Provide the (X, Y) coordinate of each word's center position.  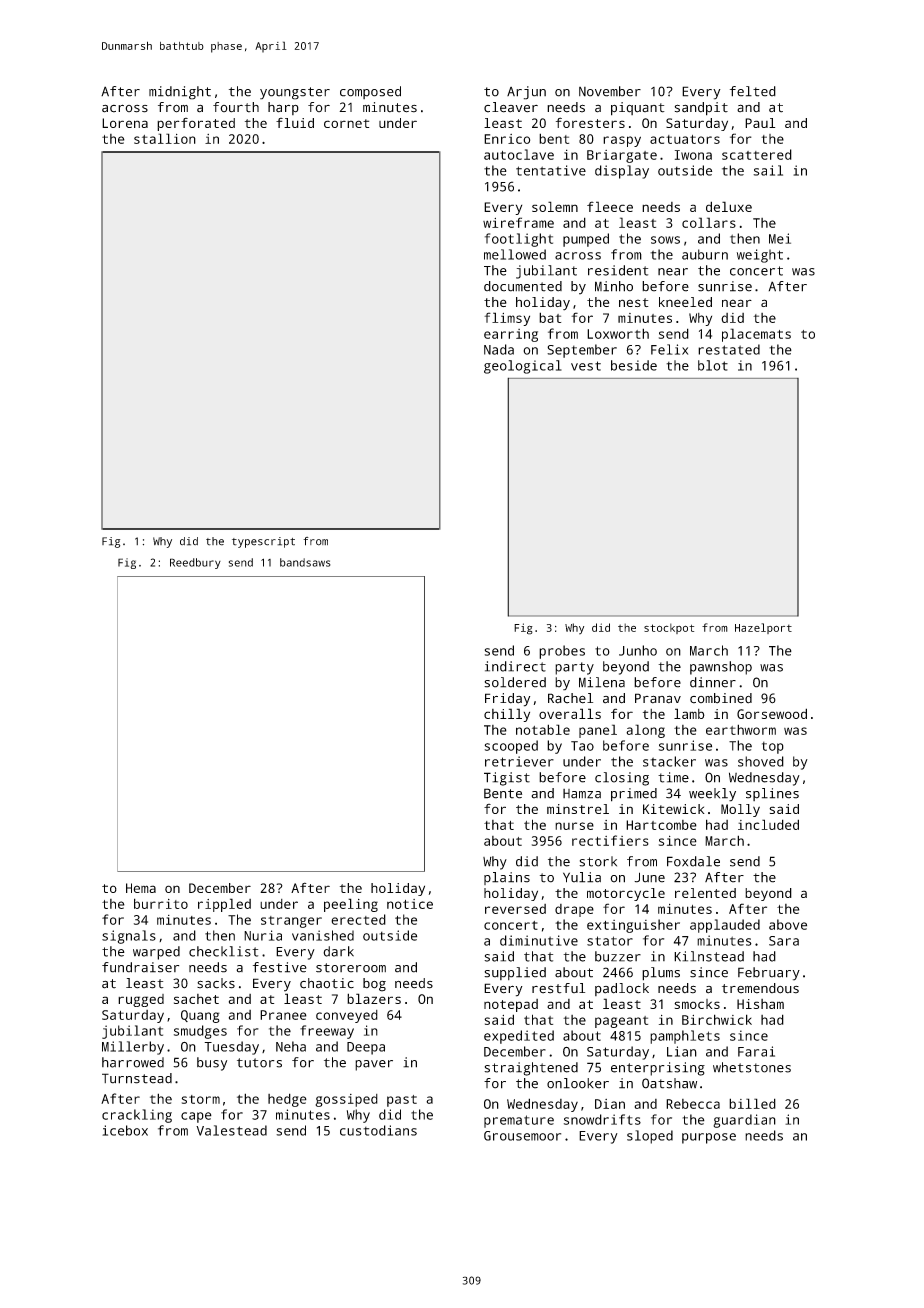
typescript (263, 542)
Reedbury (195, 563)
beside (634, 365)
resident (618, 270)
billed (752, 1103)
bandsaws (305, 562)
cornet (346, 123)
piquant (638, 109)
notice (410, 904)
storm (201, 1099)
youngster (295, 93)
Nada (499, 349)
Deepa (366, 1048)
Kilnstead (709, 956)
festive (280, 967)
